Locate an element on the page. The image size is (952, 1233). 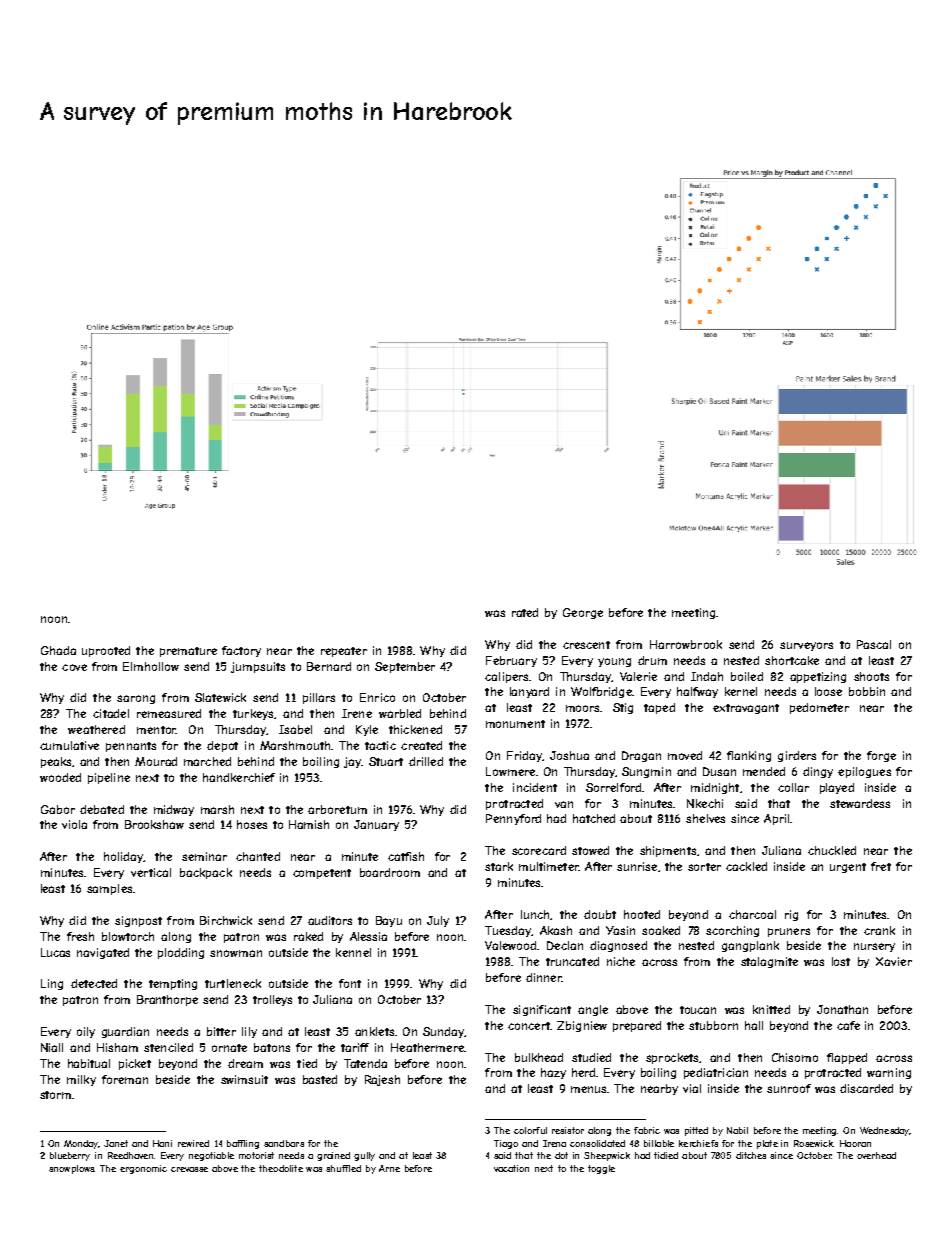
Tiago is located at coordinates (506, 1144).
